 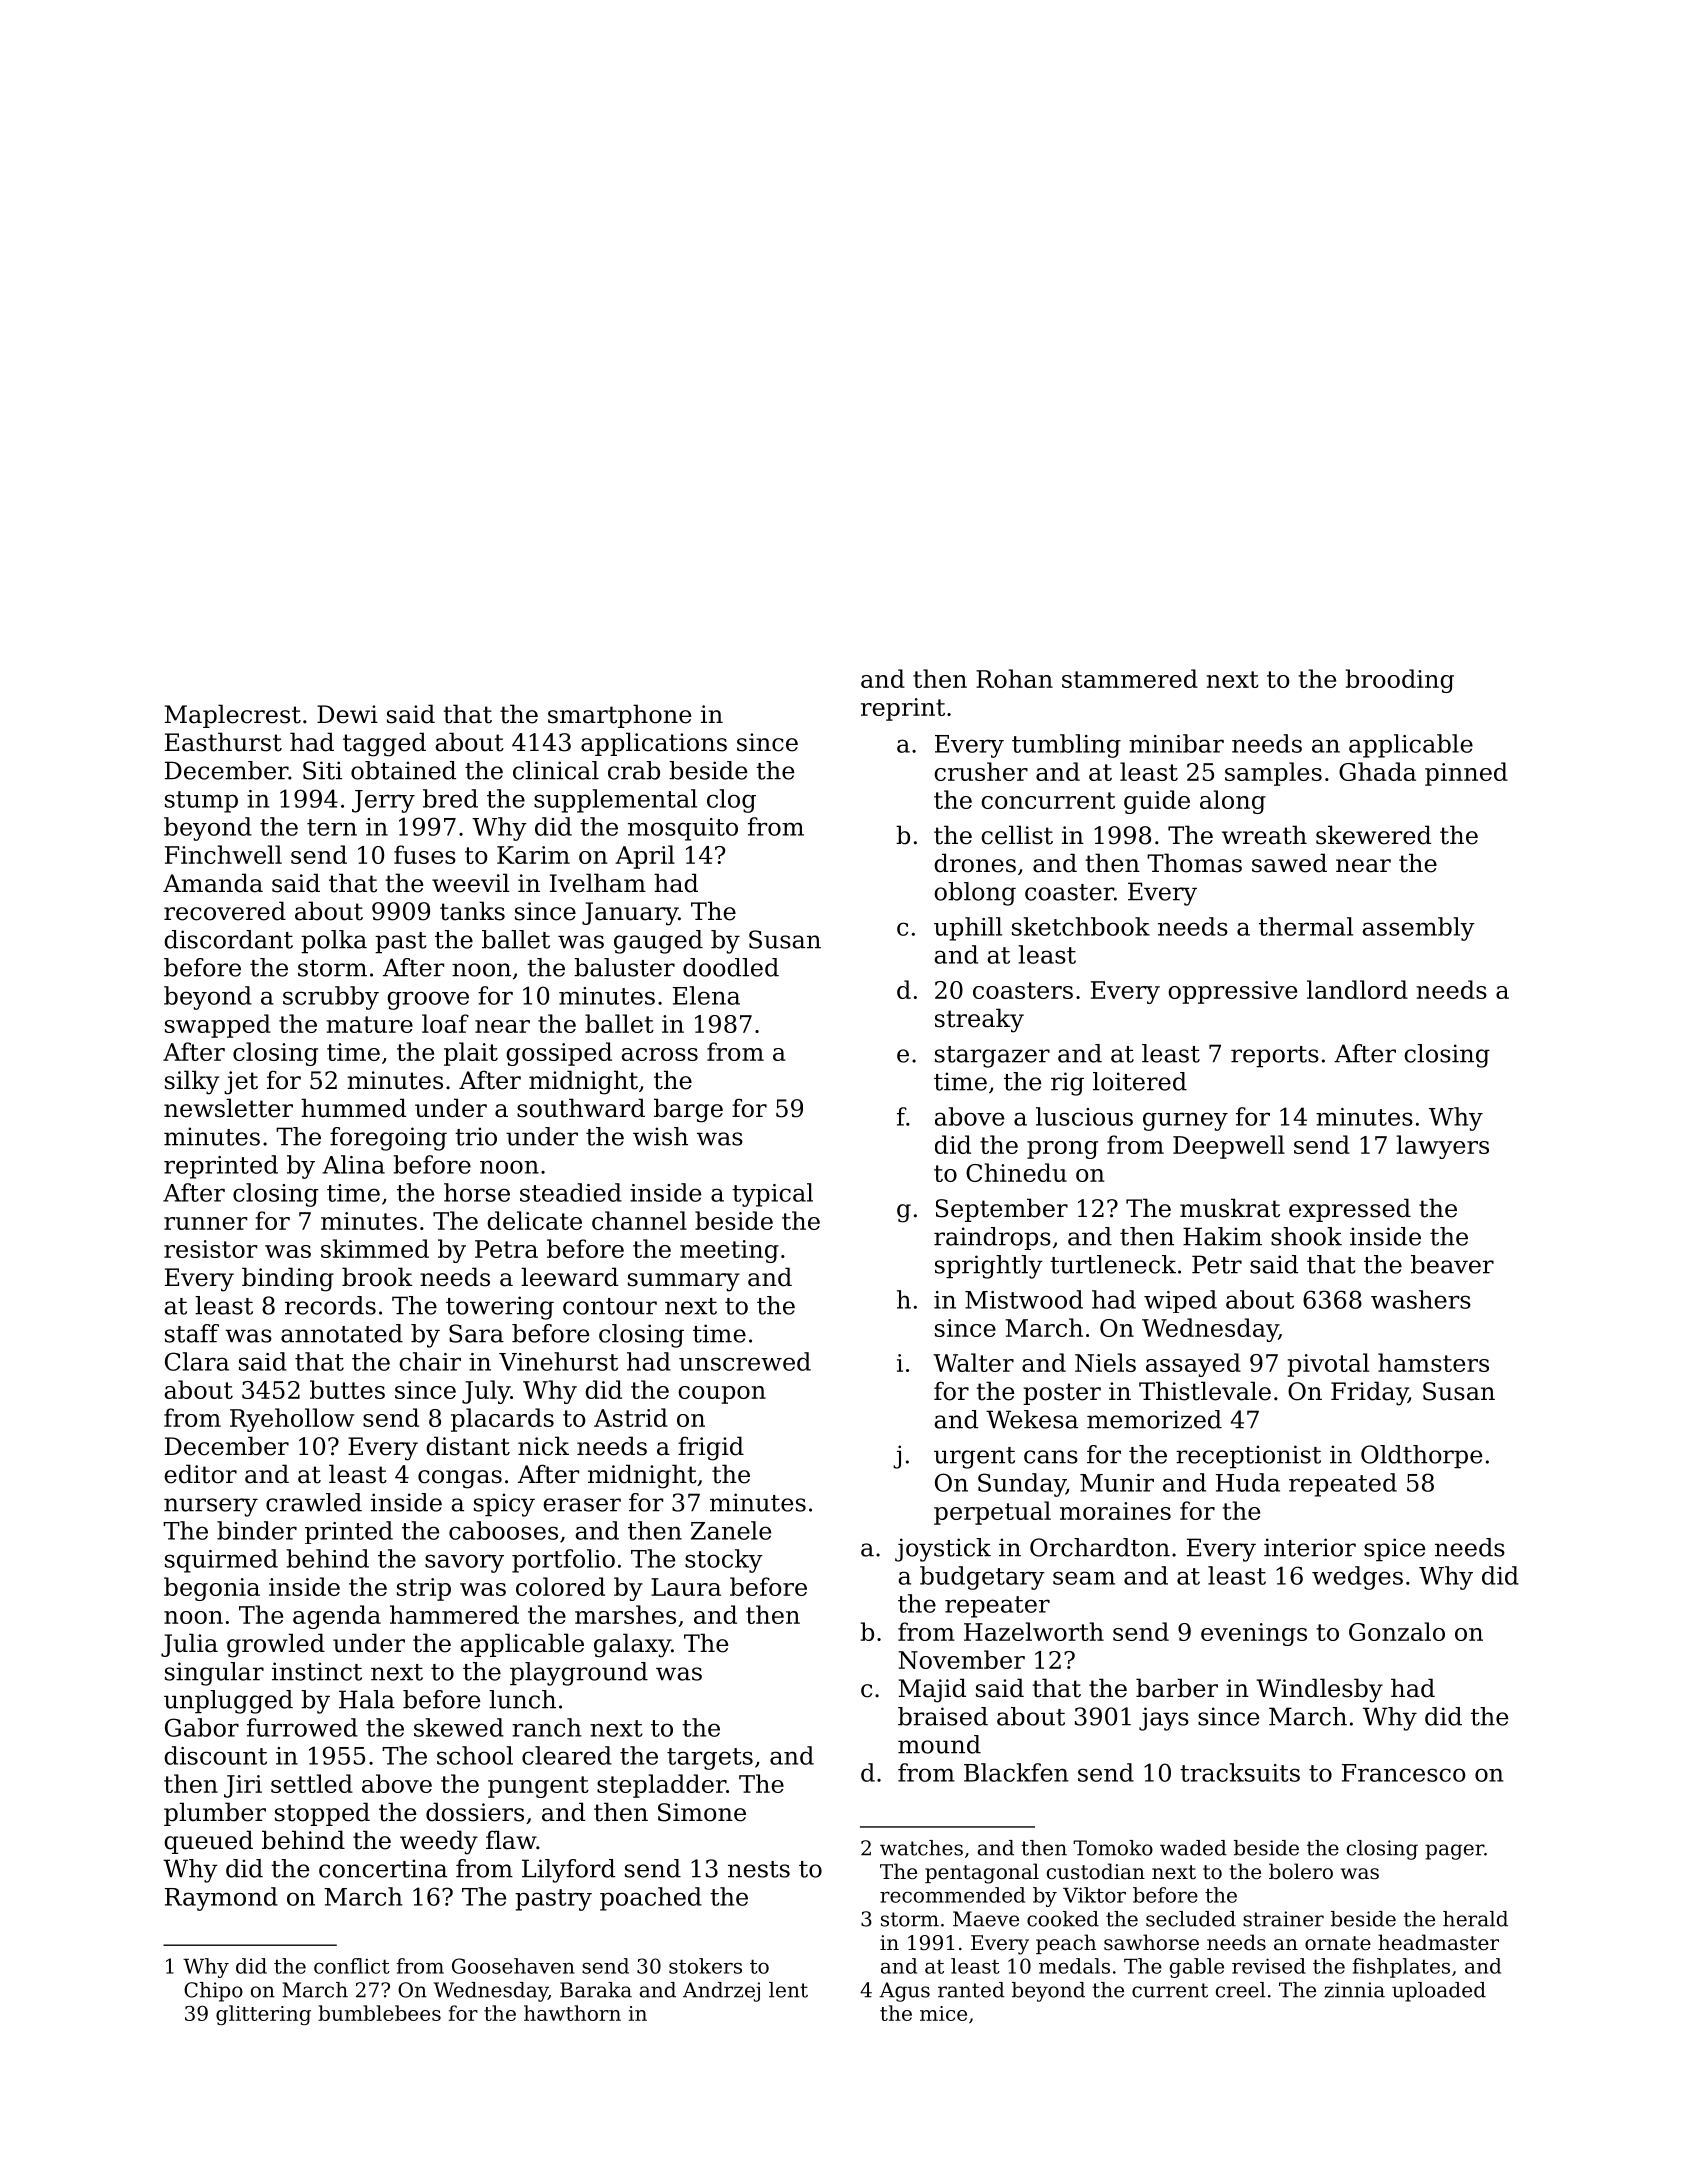 I want to click on beaver, so click(x=1452, y=1264).
